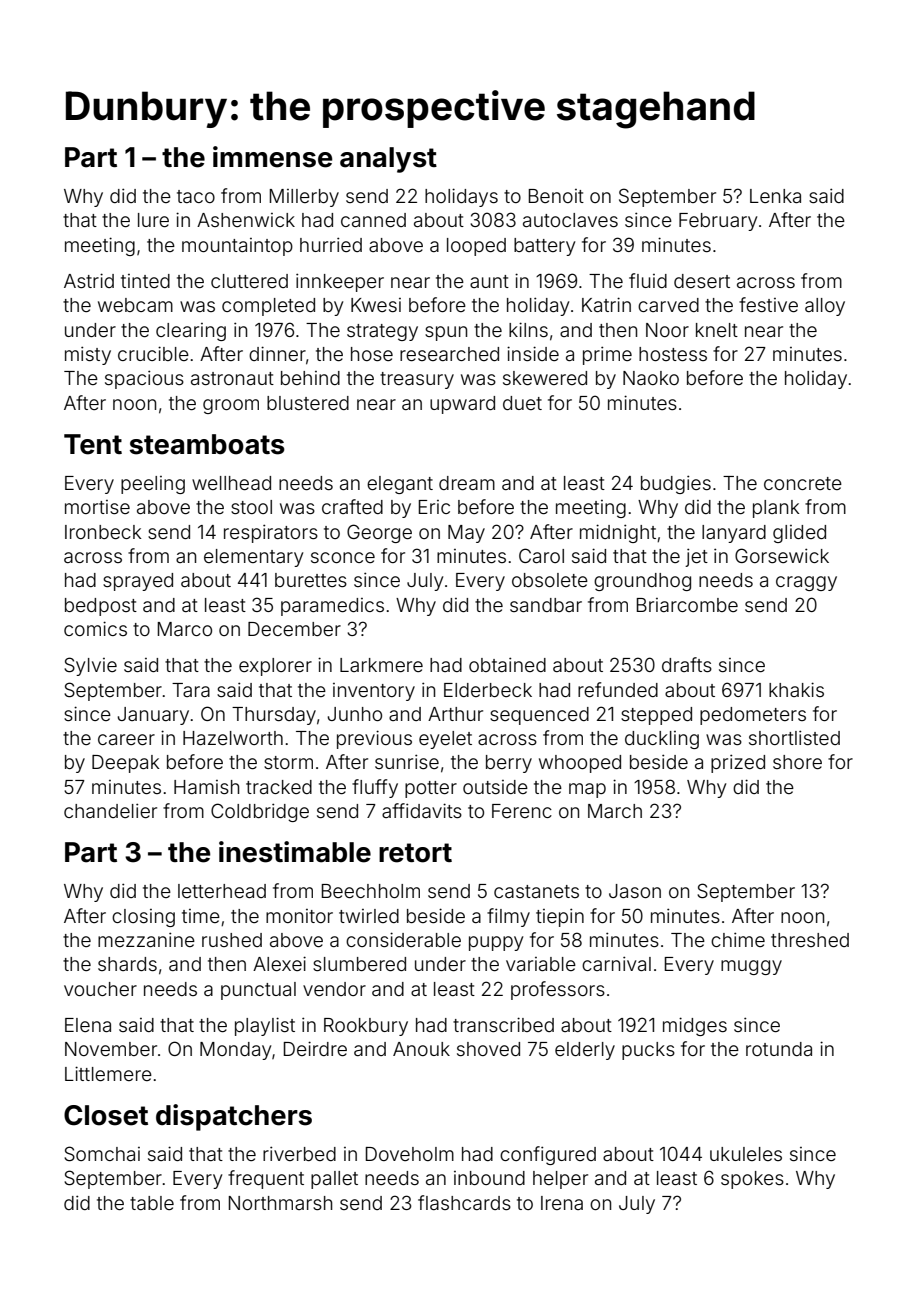  I want to click on Somchai, so click(102, 1153).
